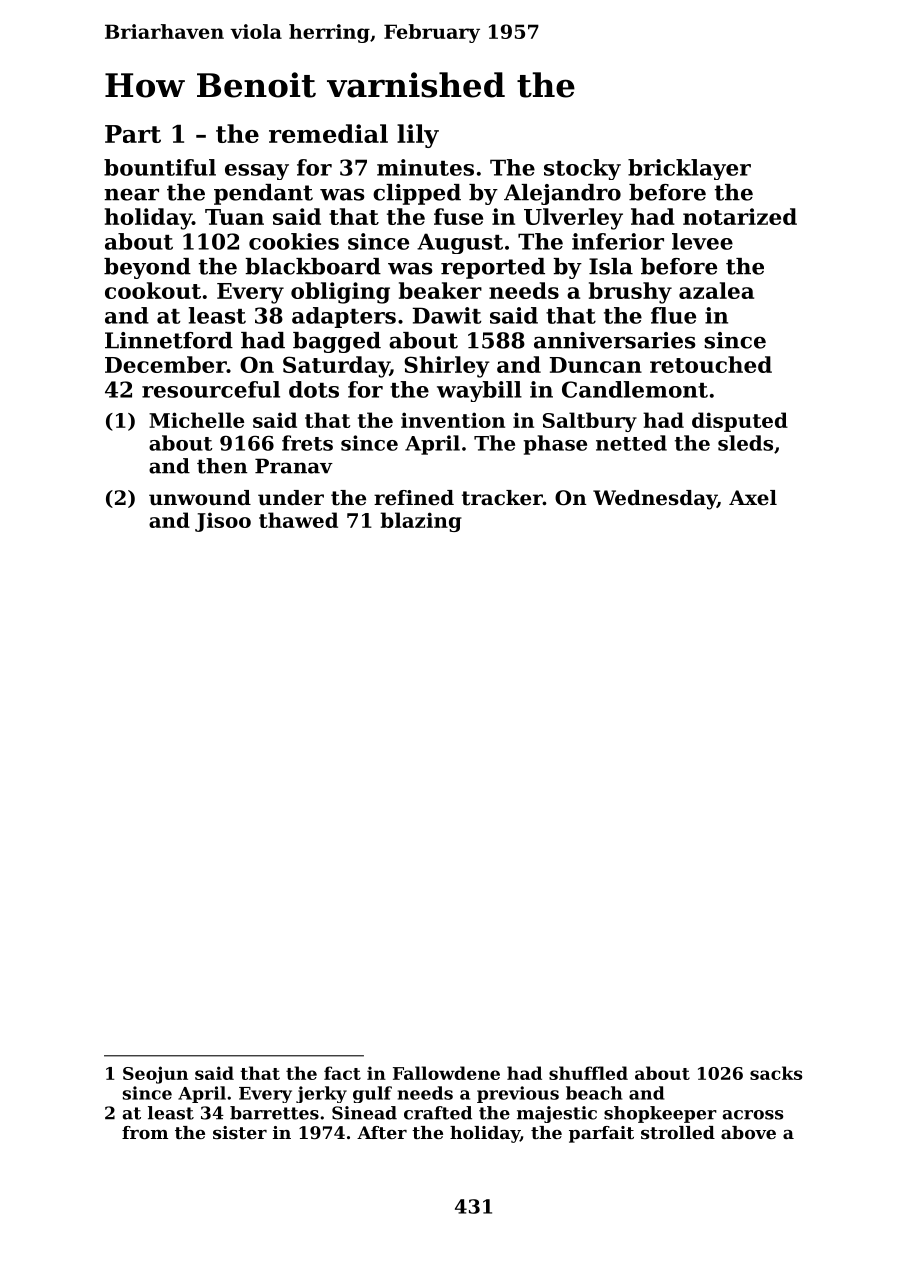 The width and height of the screenshot is (908, 1288). What do you see at coordinates (588, 1073) in the screenshot?
I see `shuffled` at bounding box center [588, 1073].
